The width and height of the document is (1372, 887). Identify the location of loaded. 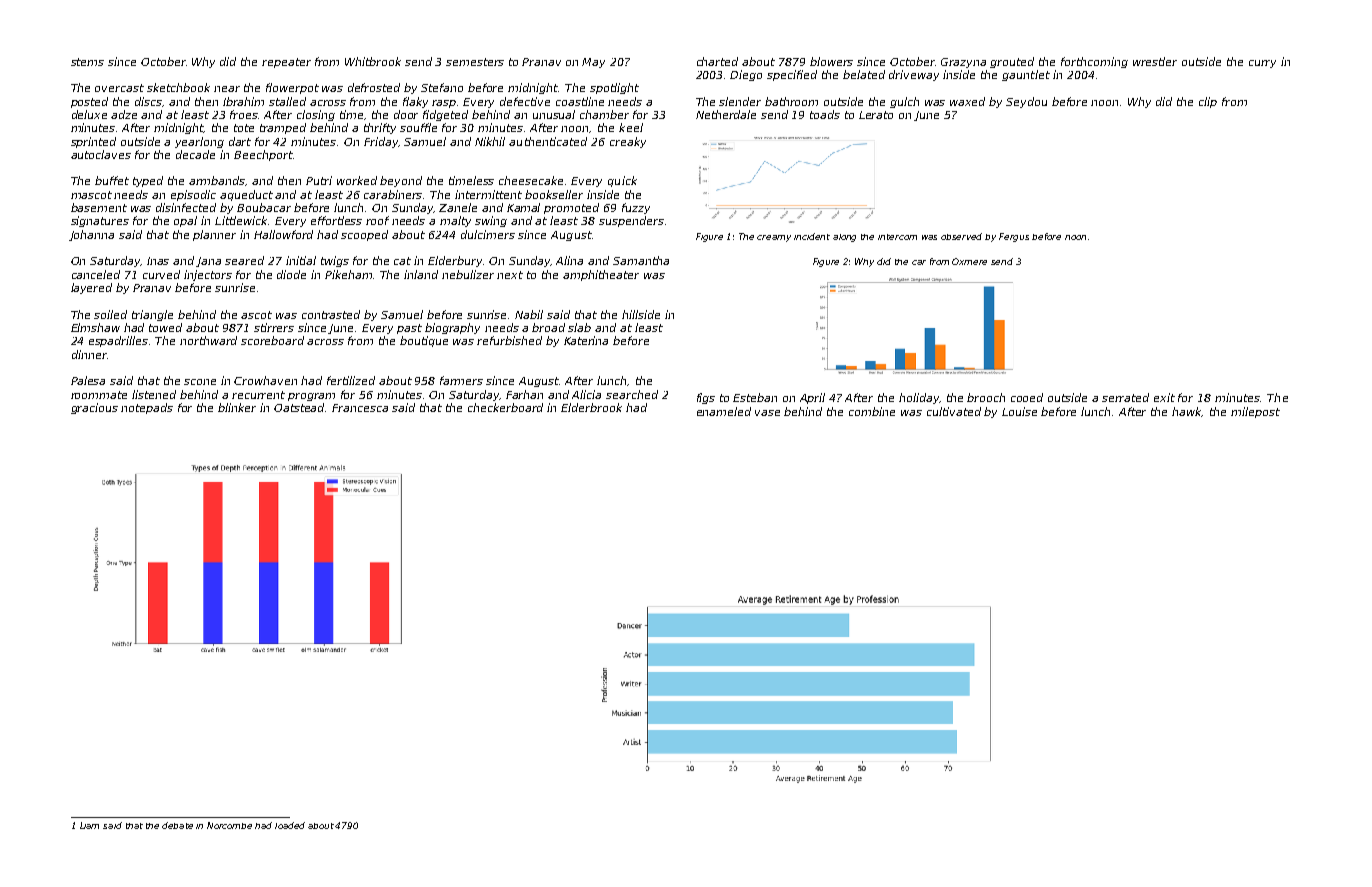
(290, 825).
